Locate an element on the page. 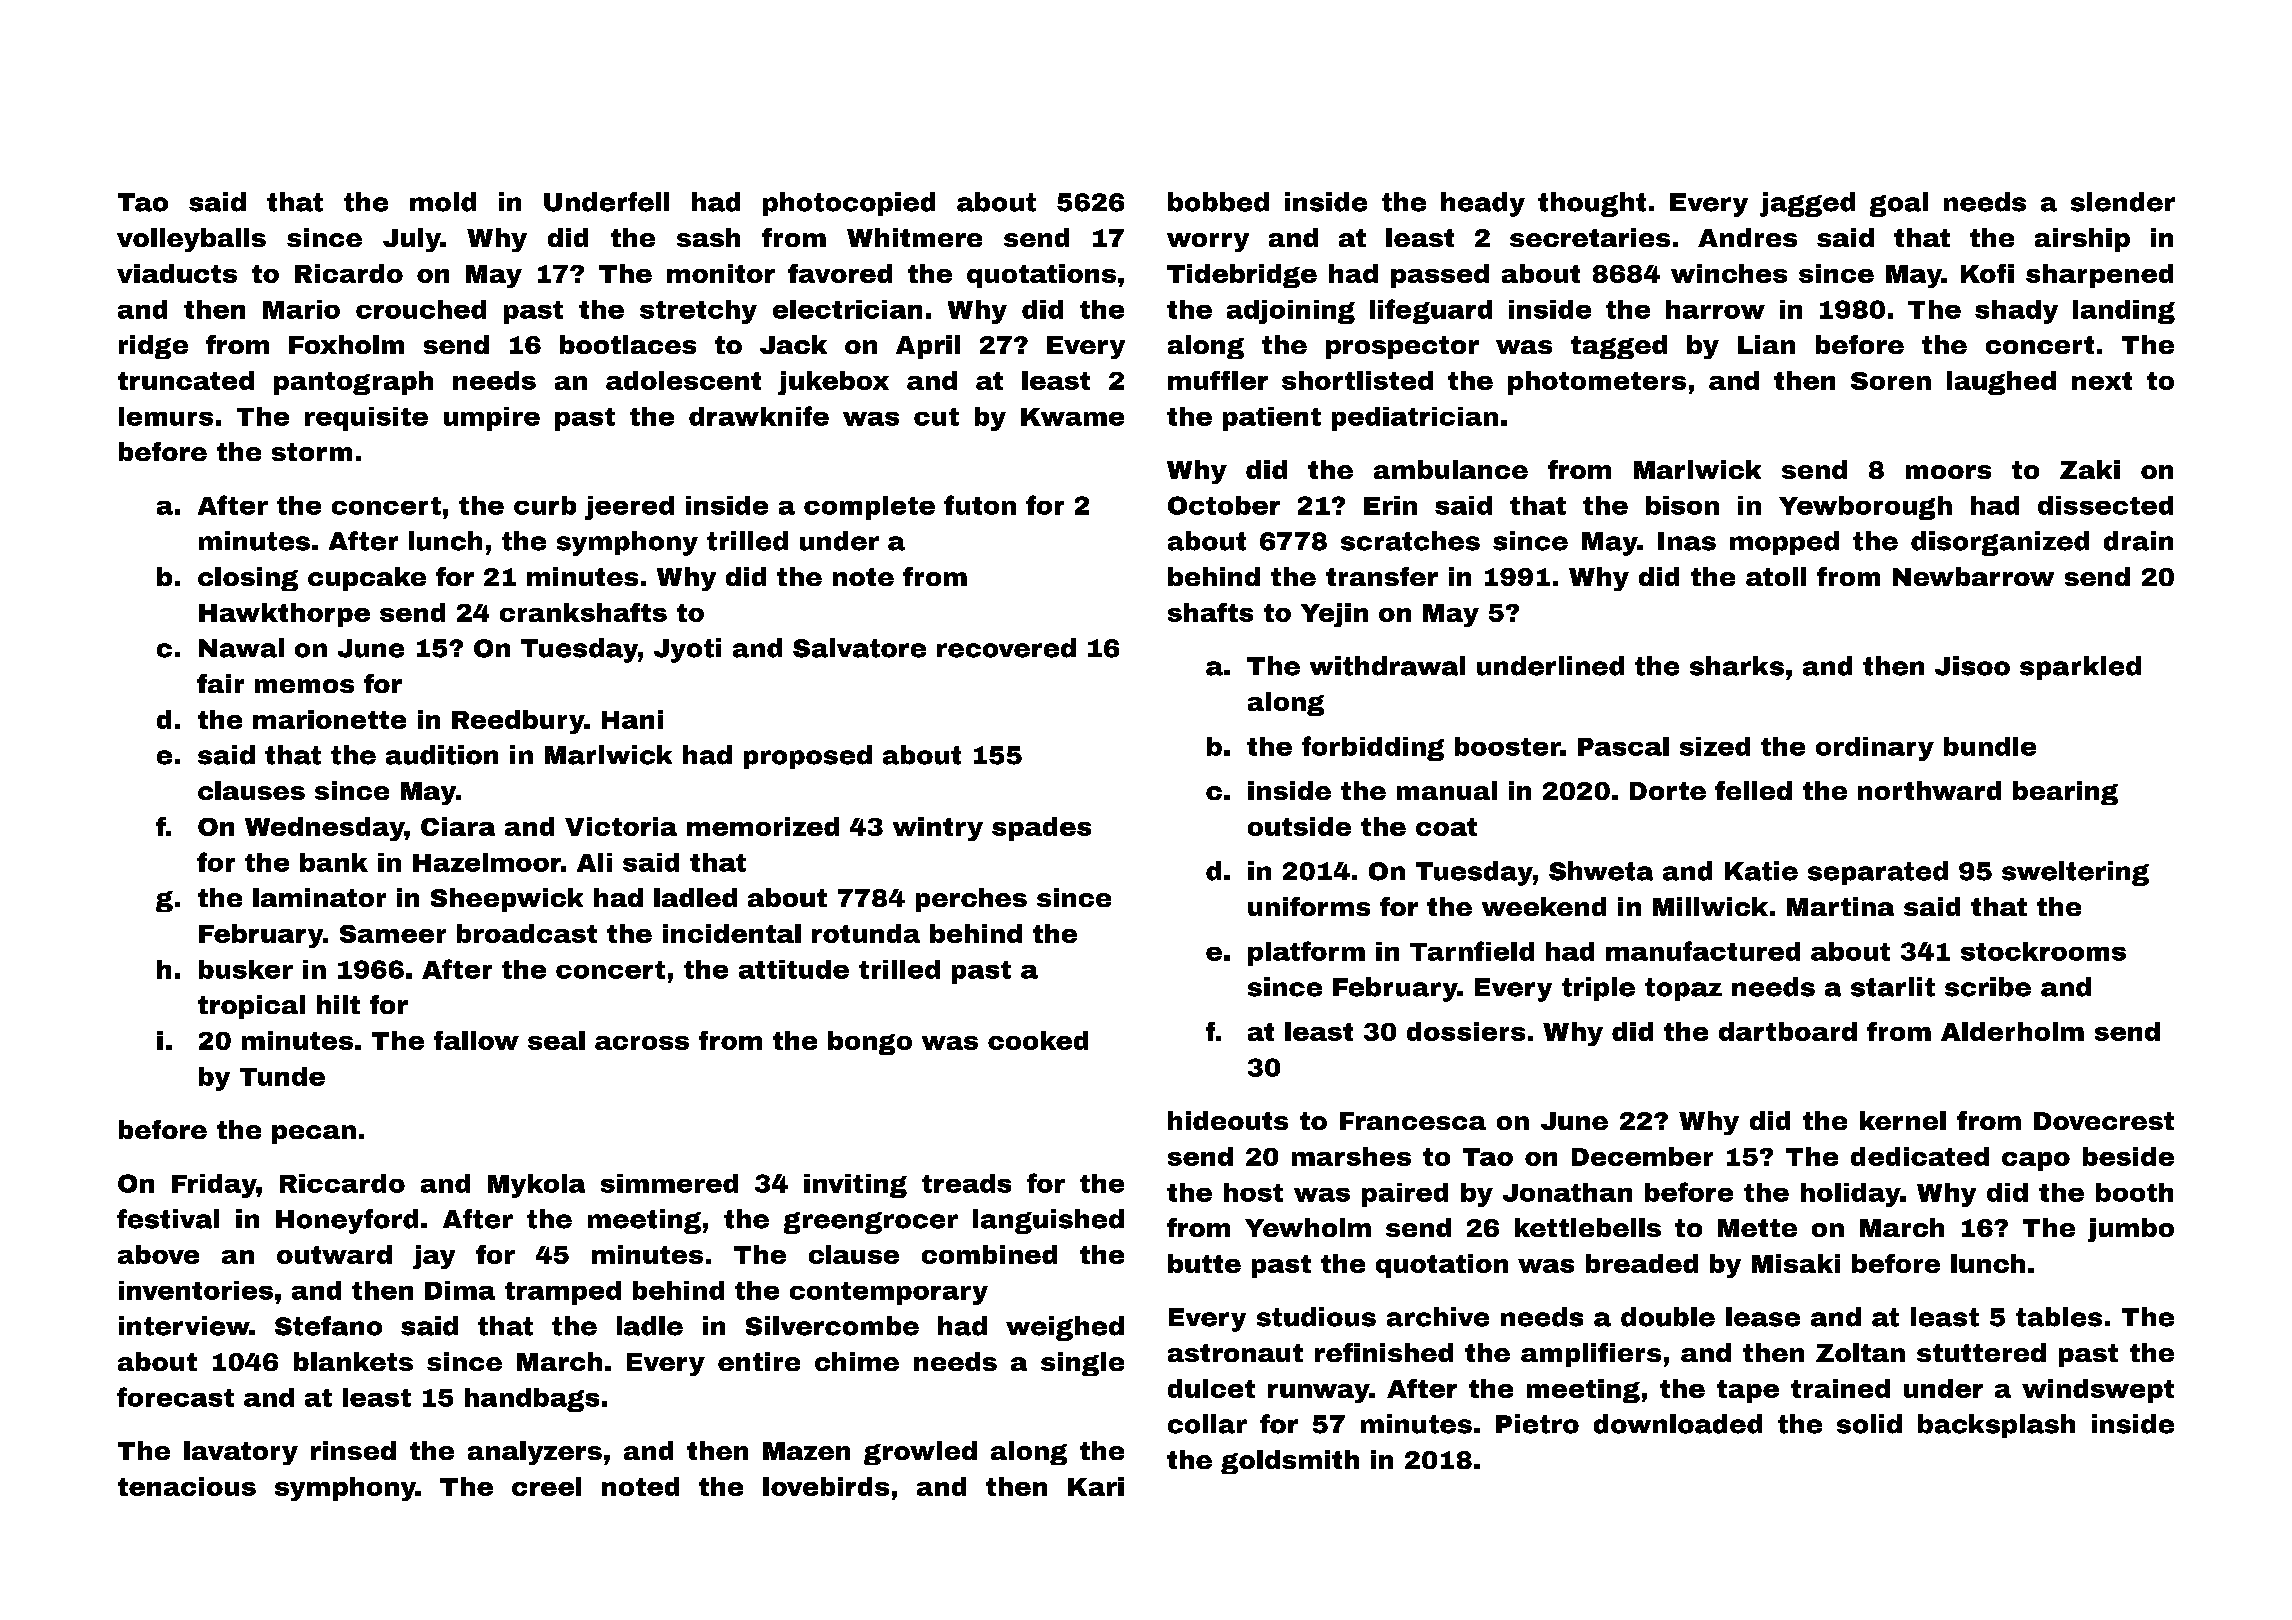  Kari is located at coordinates (1096, 1486).
